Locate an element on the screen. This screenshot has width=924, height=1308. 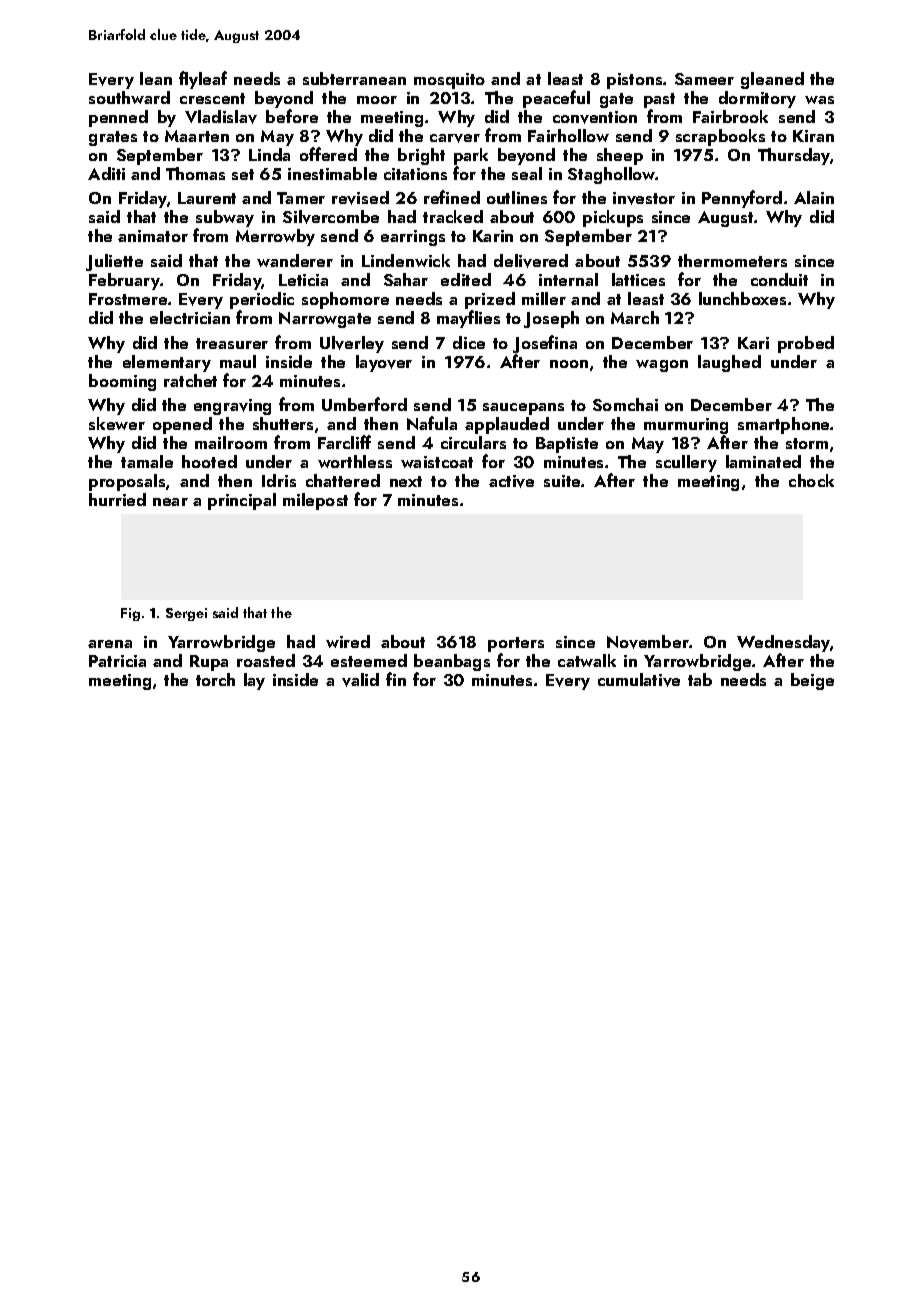
seal is located at coordinates (527, 173).
